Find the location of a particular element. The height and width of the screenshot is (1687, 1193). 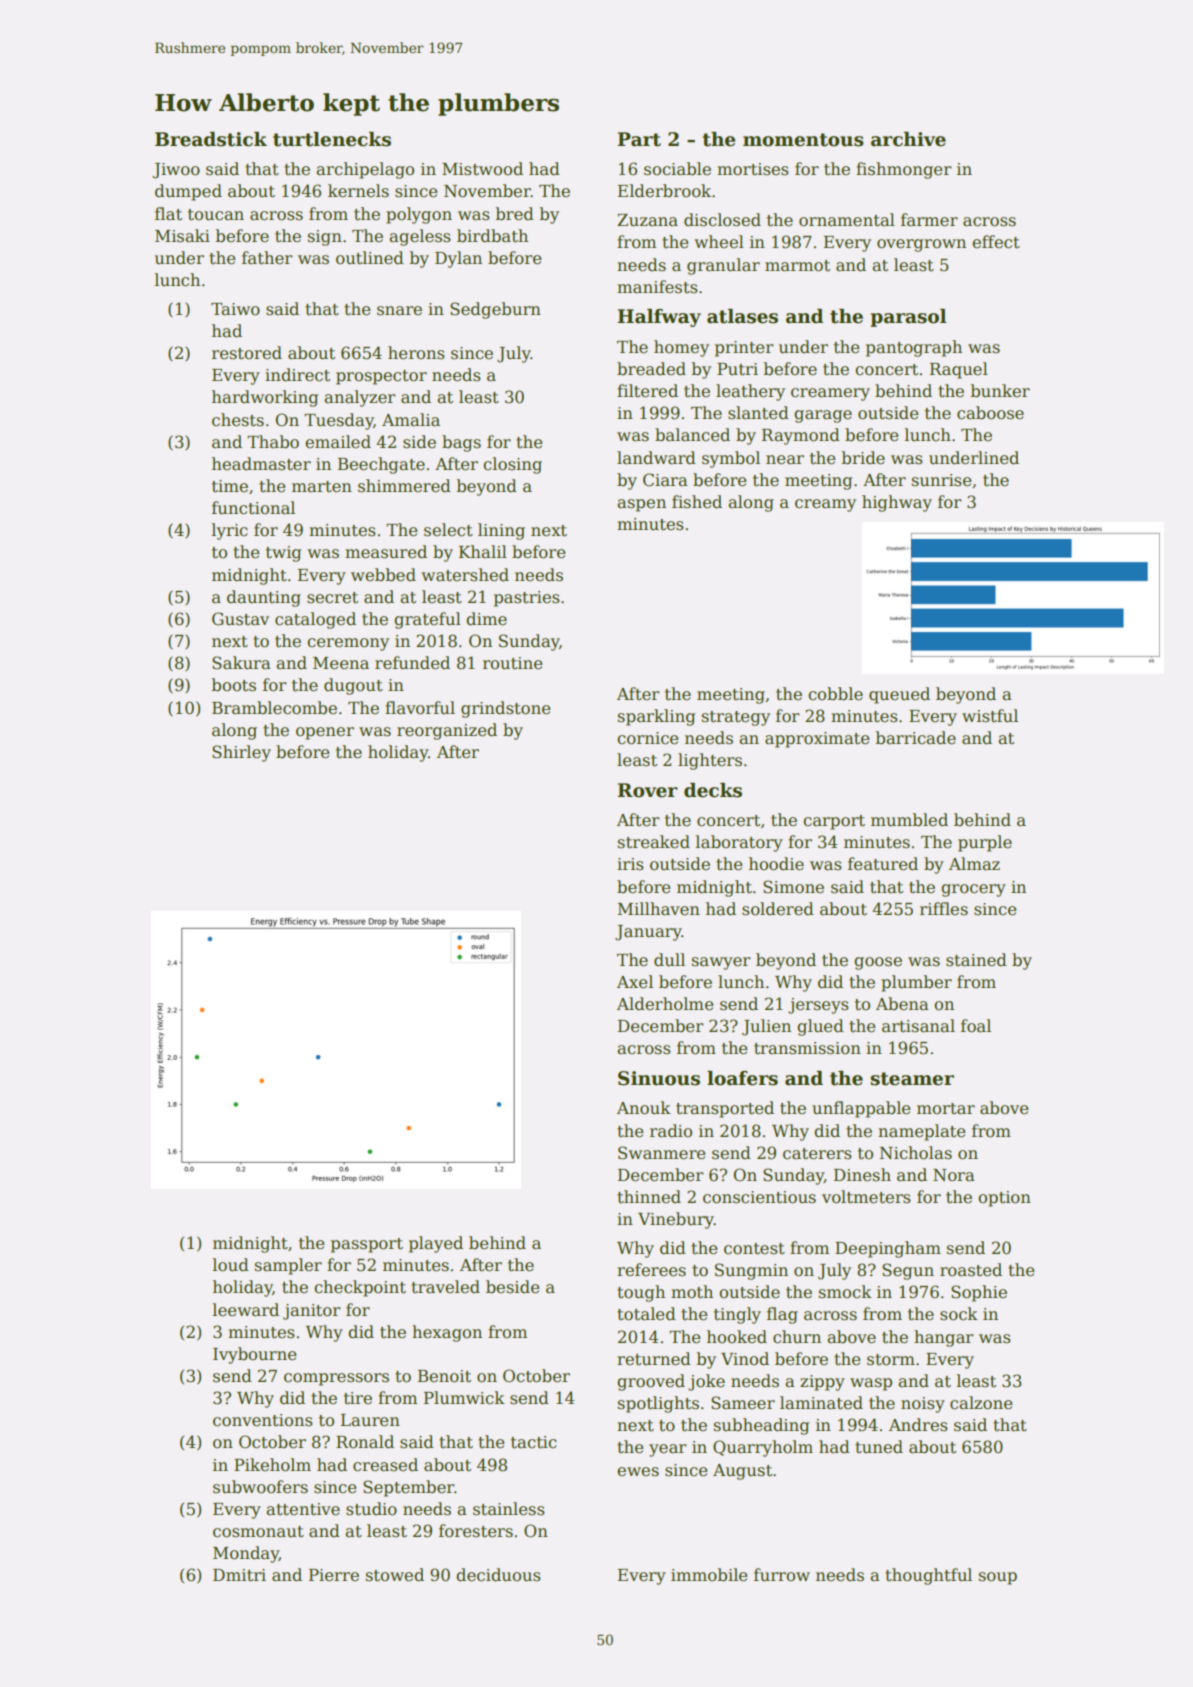

contest is located at coordinates (754, 1249).
